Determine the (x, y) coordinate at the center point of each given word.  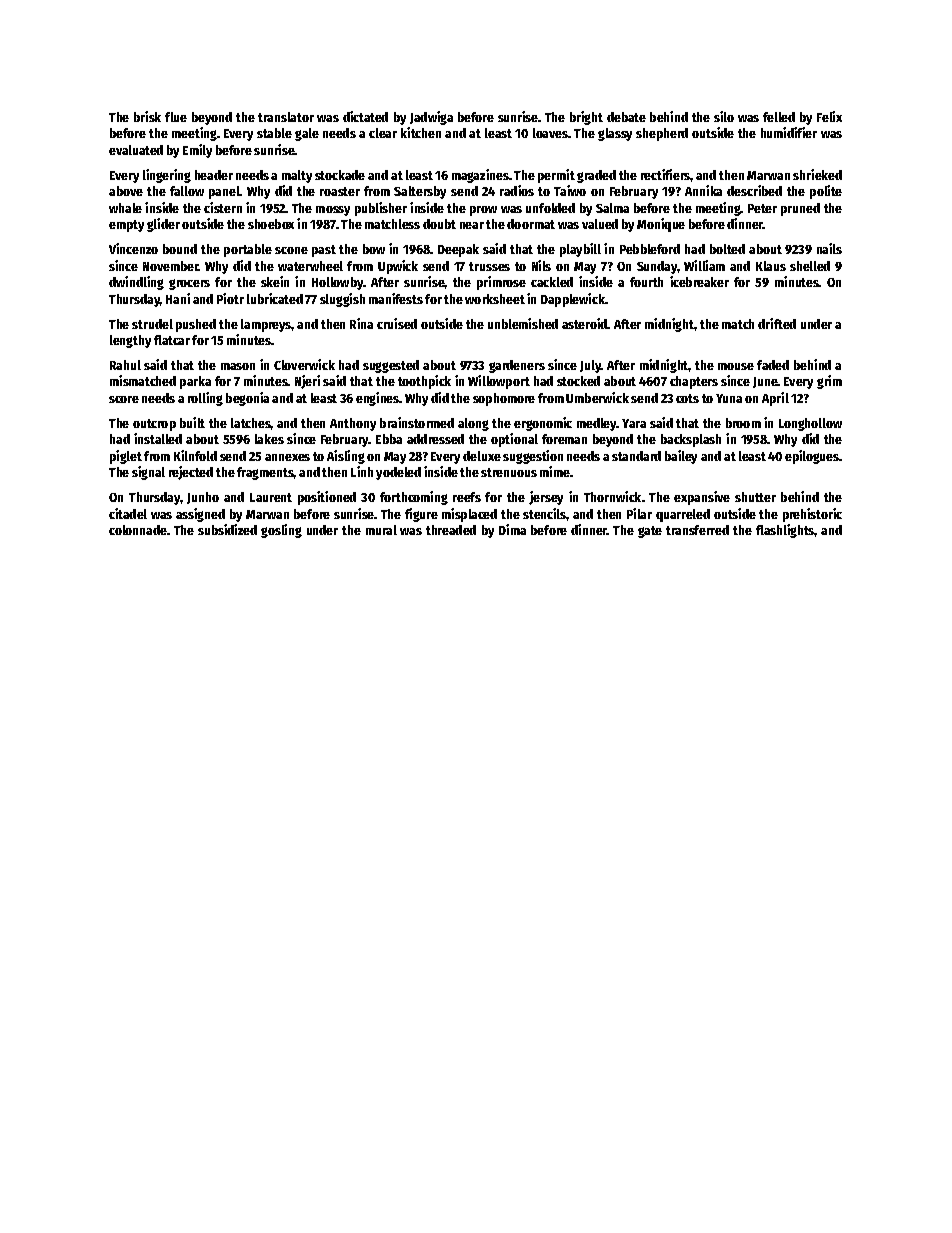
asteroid (585, 323)
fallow (187, 191)
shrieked (817, 174)
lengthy (130, 341)
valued (600, 224)
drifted (777, 323)
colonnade (138, 530)
